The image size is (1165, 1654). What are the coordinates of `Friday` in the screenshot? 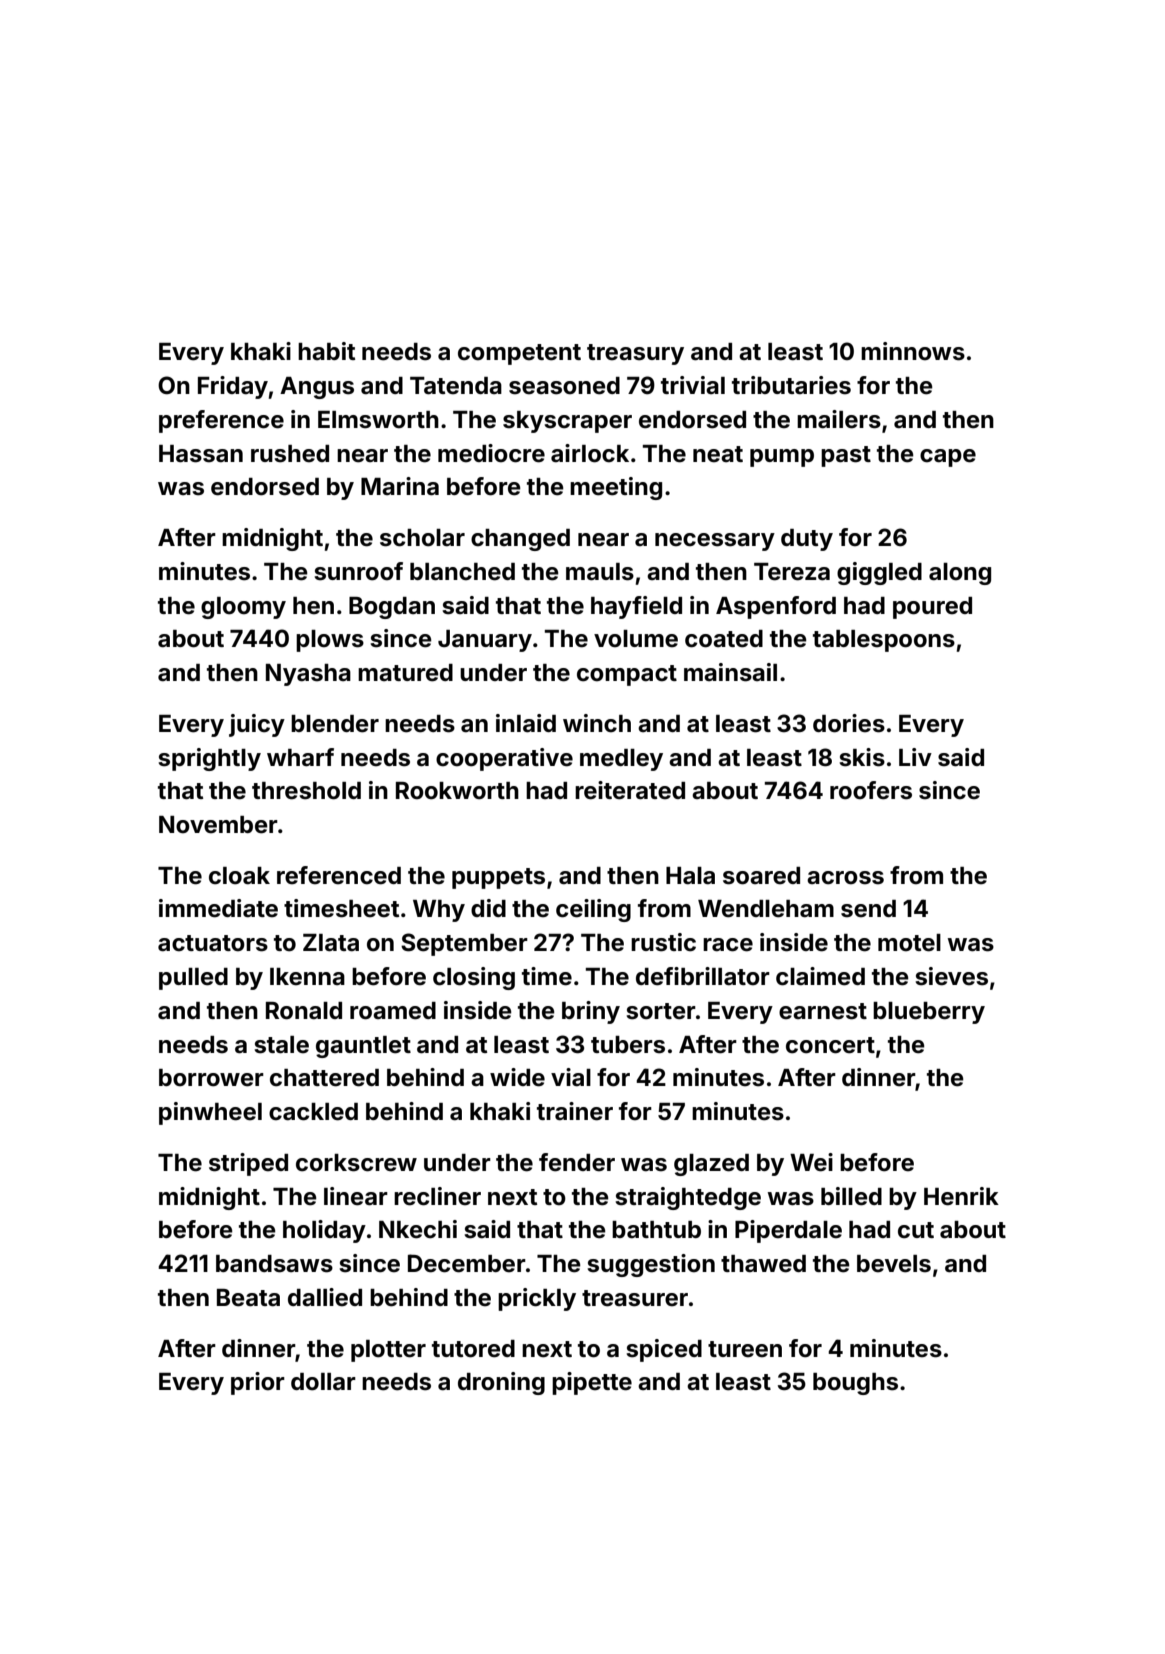 It's located at (233, 387).
